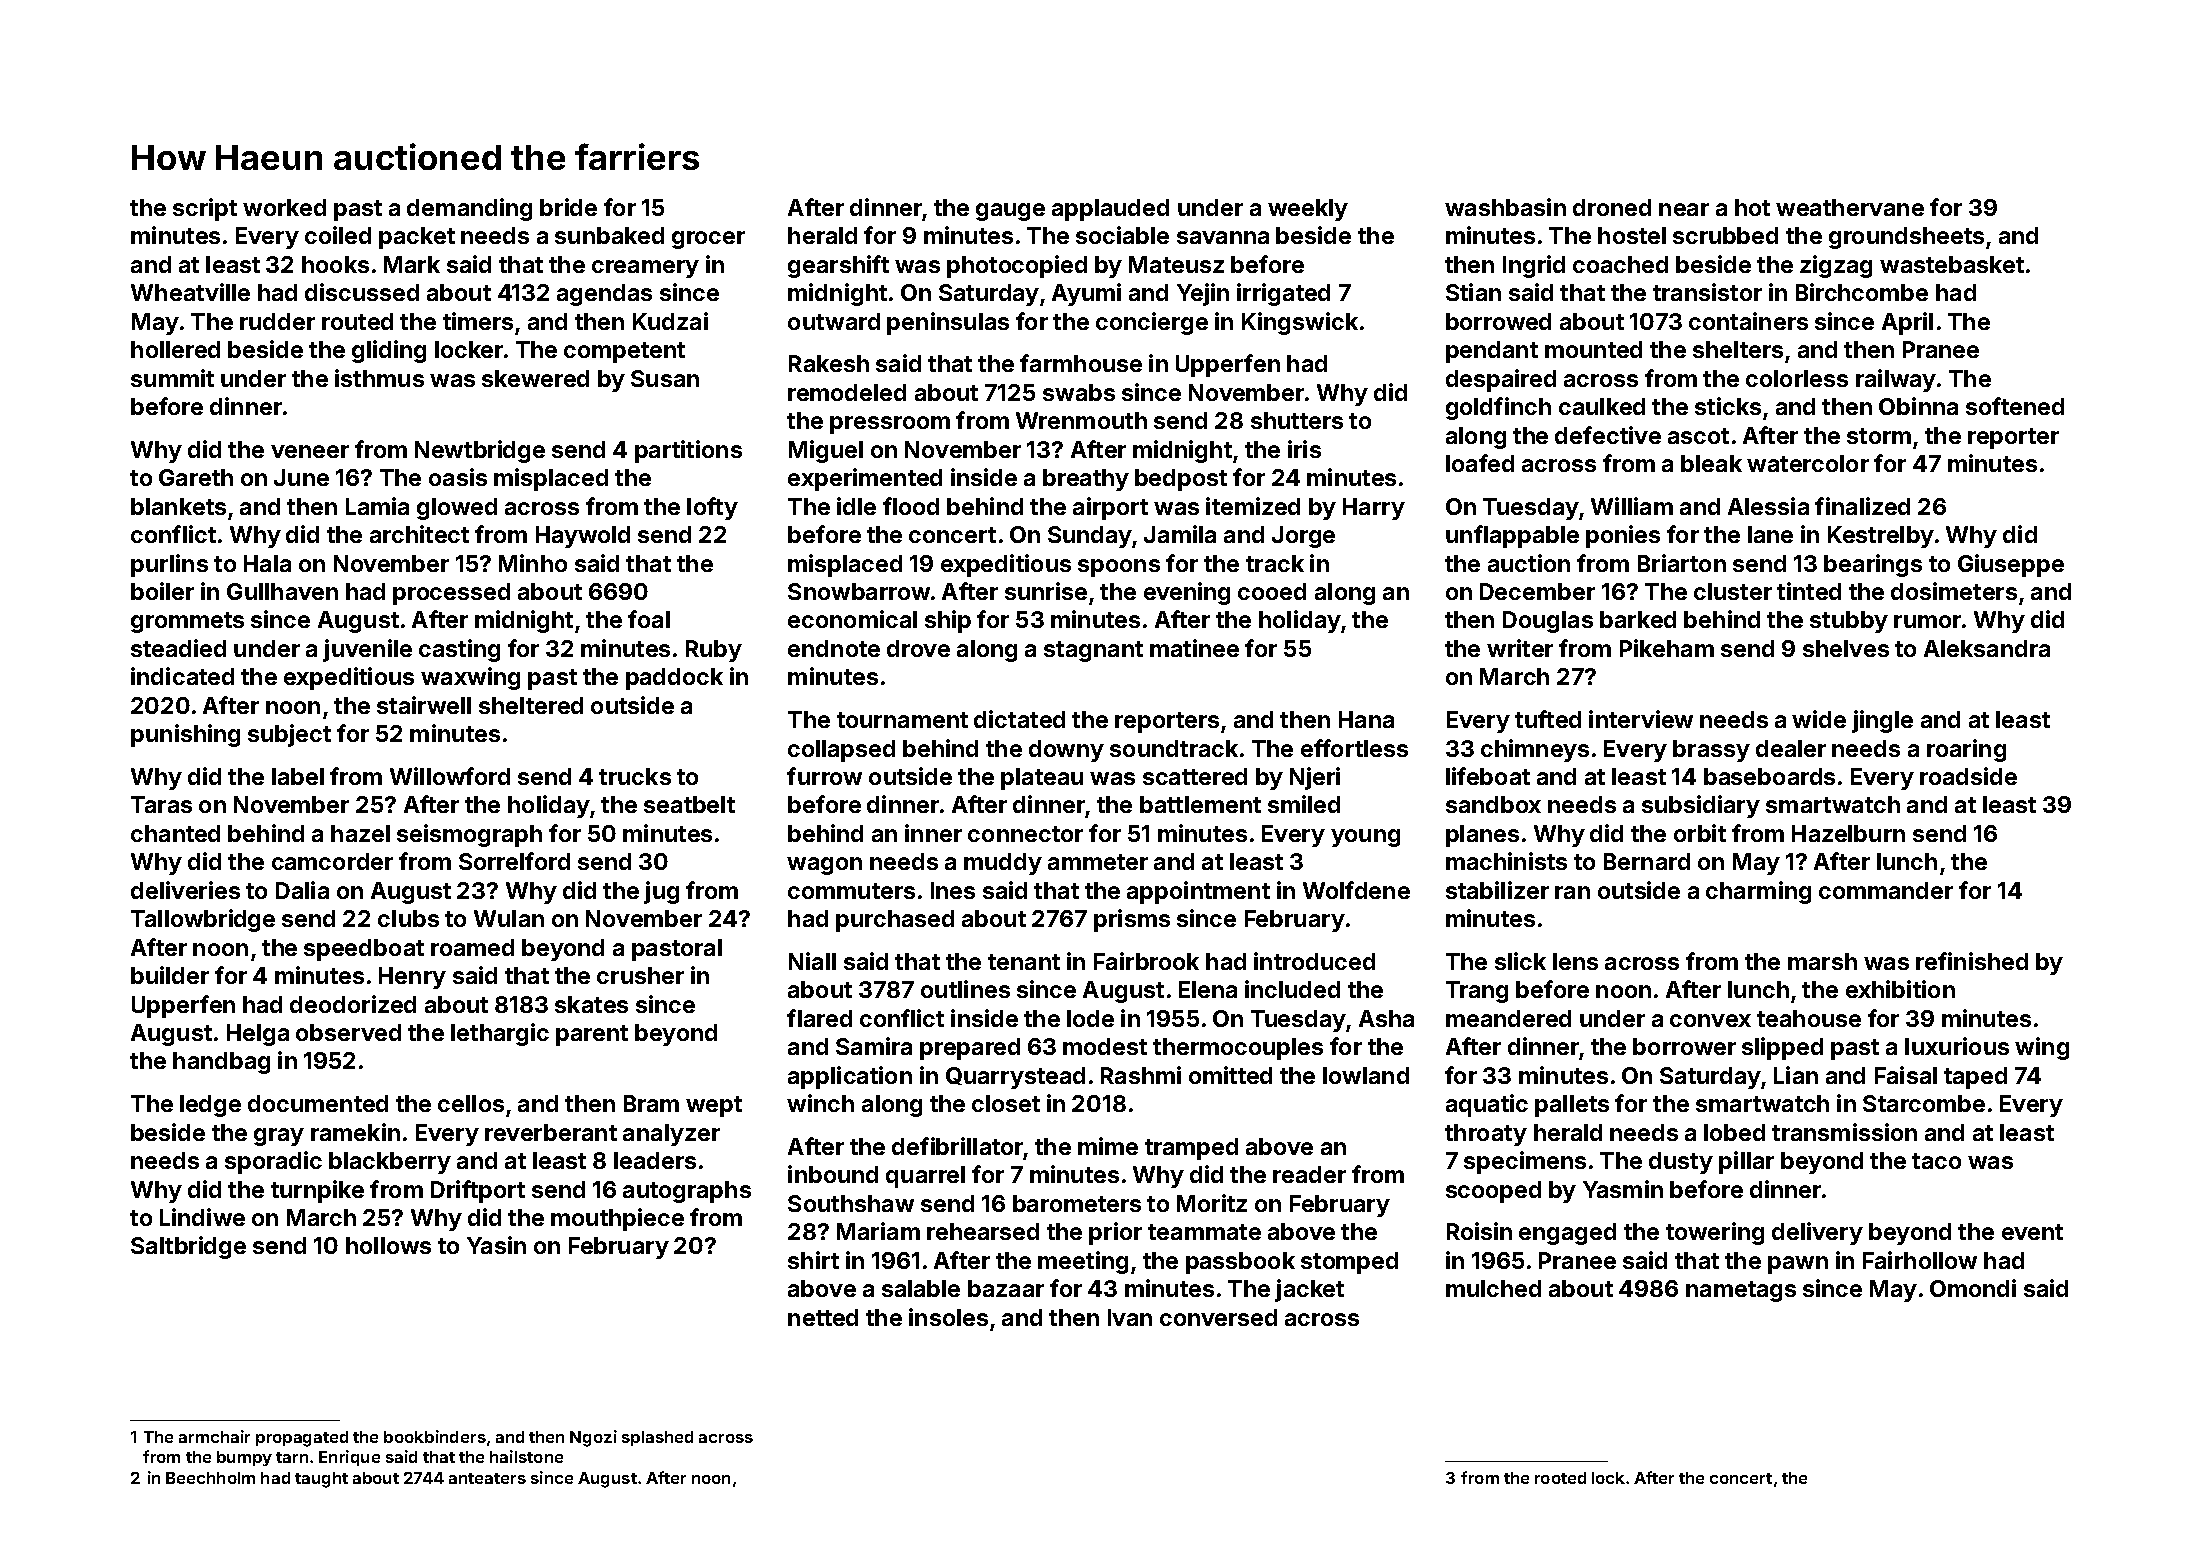  Describe the element at coordinates (487, 1478) in the screenshot. I see `anteaters` at that location.
